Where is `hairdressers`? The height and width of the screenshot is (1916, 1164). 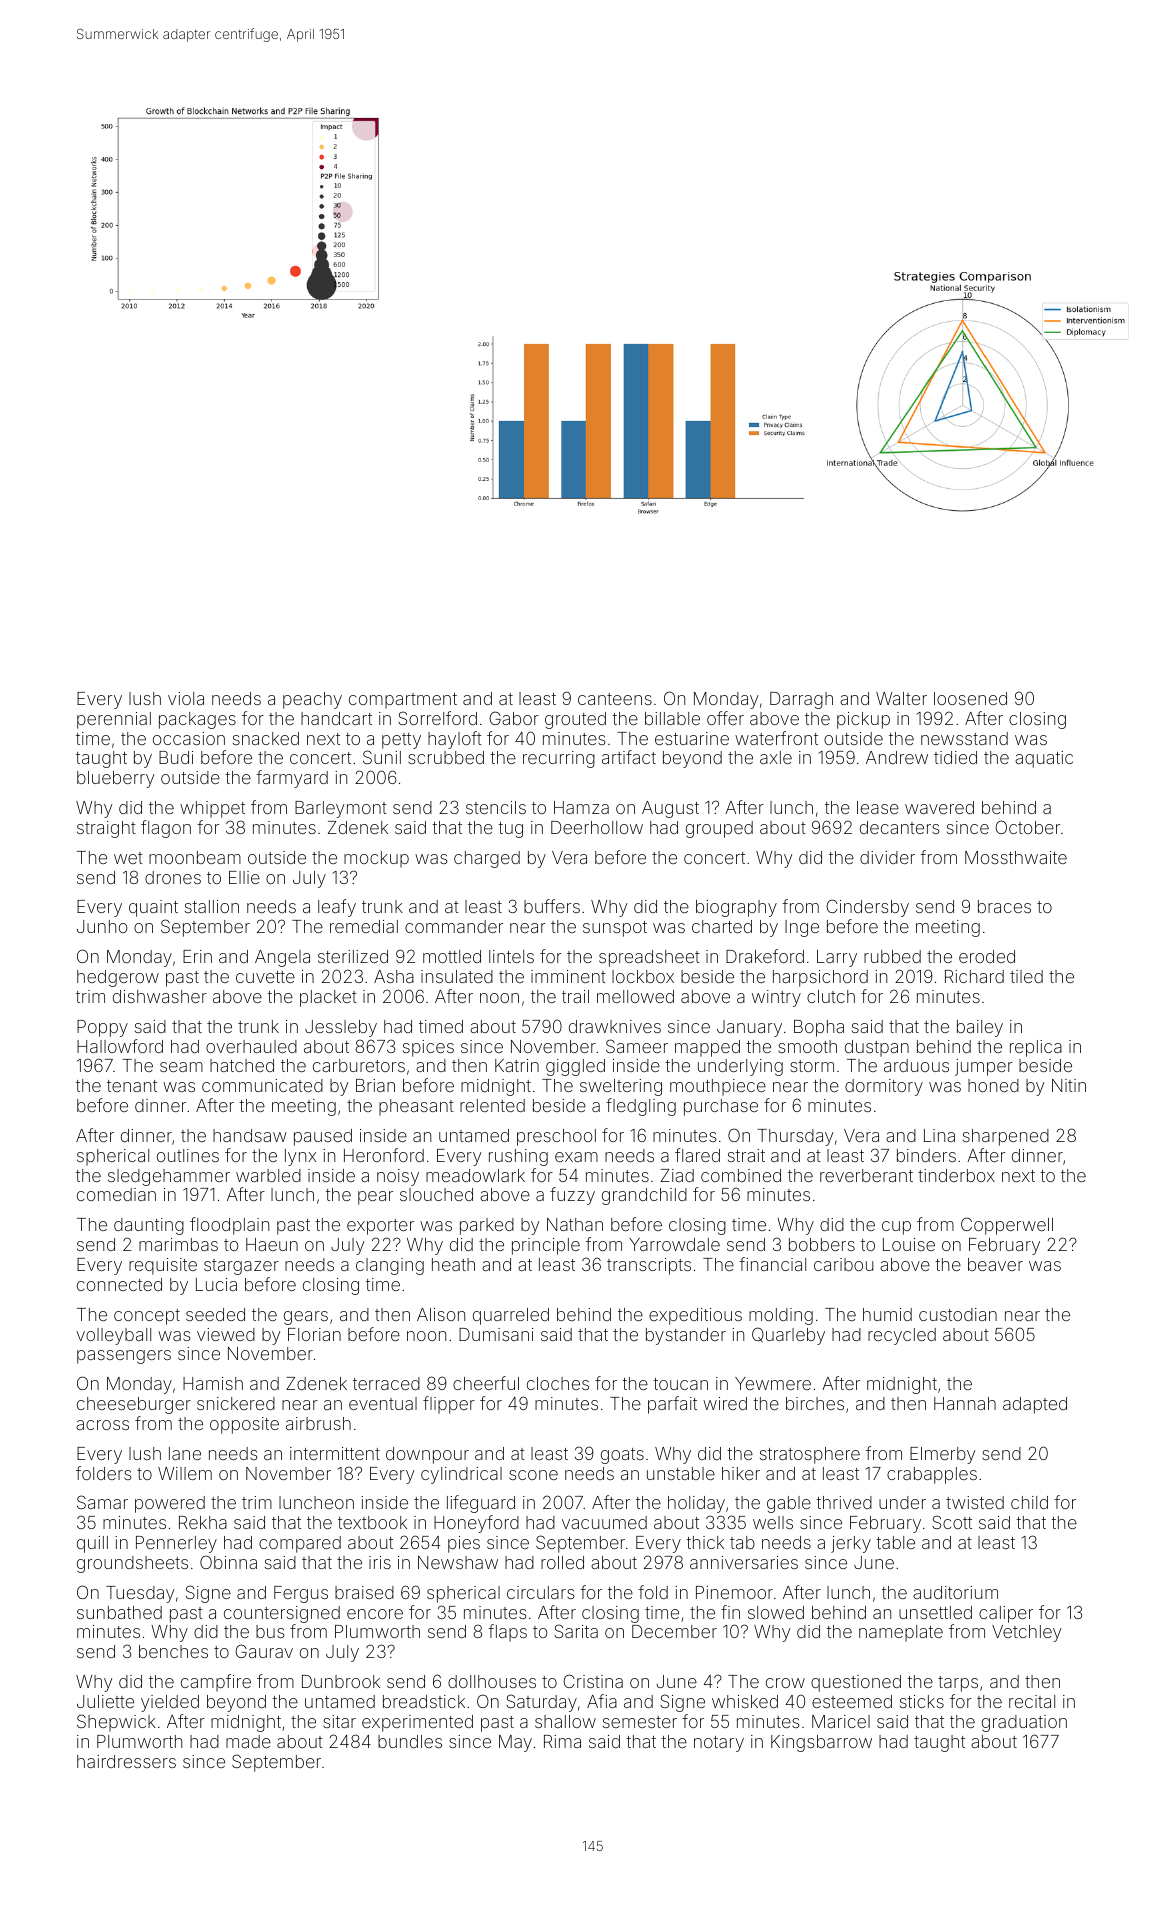
hairdressers is located at coordinates (126, 1761).
